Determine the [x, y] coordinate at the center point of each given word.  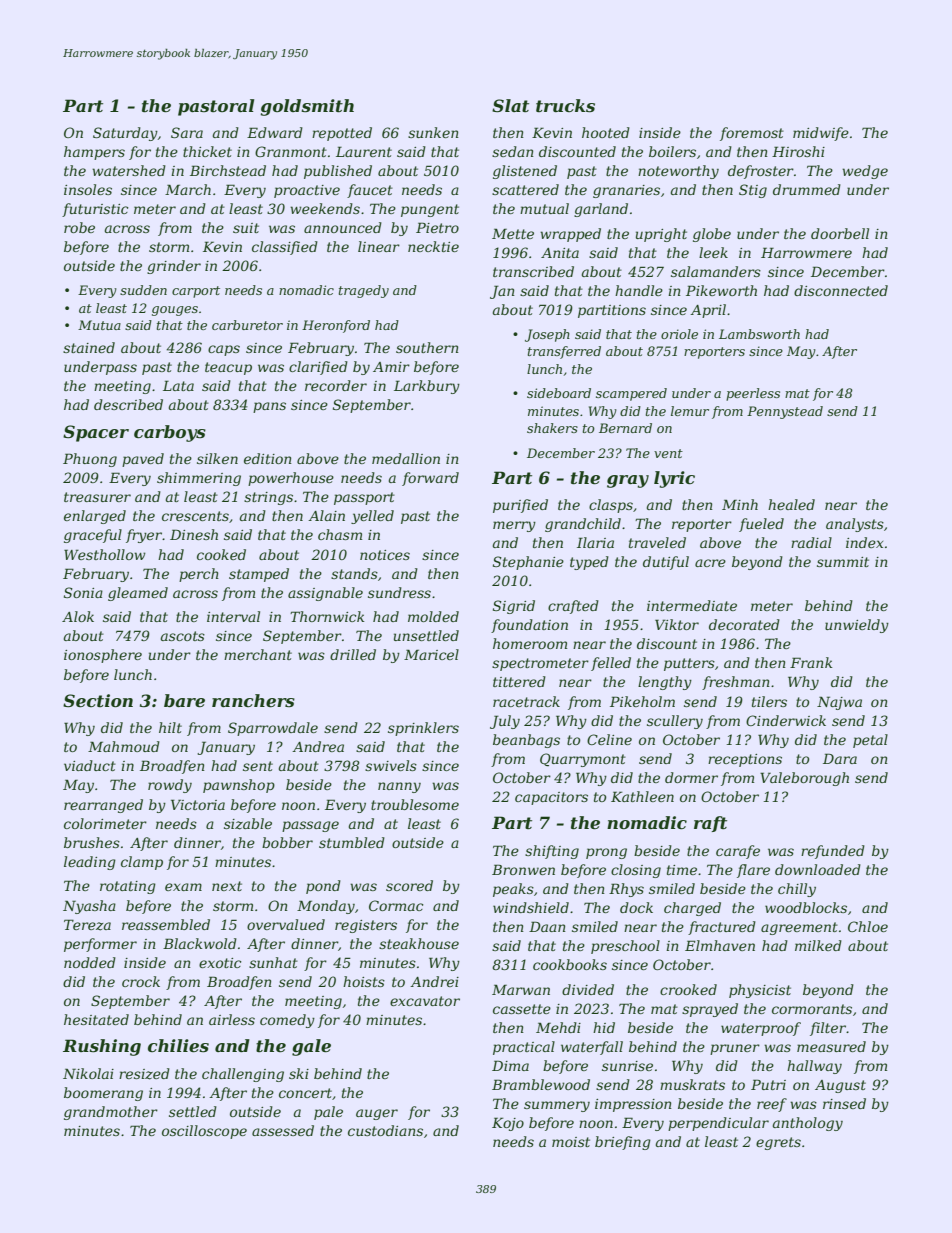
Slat [510, 105]
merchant [258, 654]
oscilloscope [204, 1132]
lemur [690, 411]
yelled [372, 517]
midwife [821, 134]
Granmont [291, 151]
